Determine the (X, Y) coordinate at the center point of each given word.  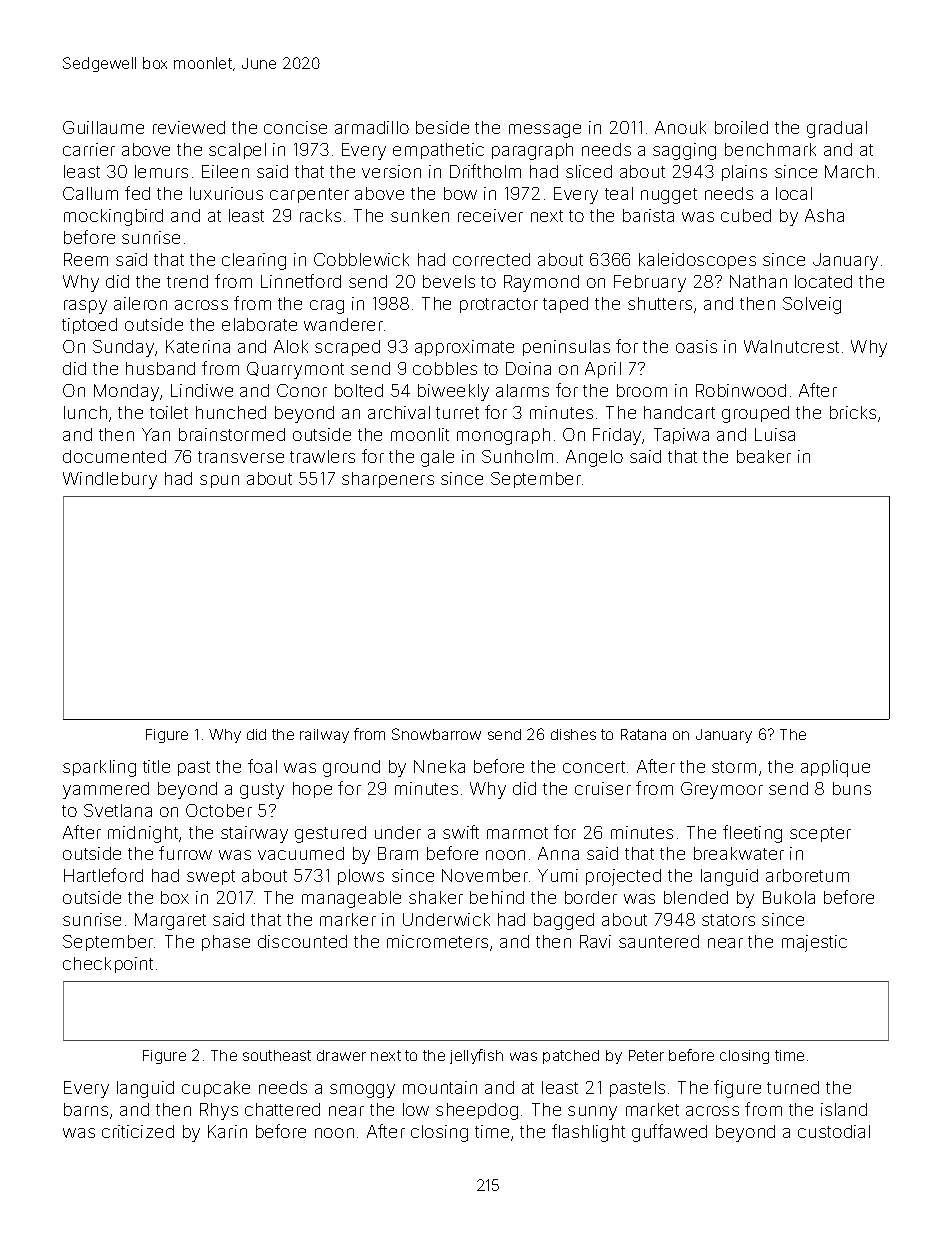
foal (262, 766)
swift (461, 832)
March (849, 171)
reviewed (189, 127)
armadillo (372, 127)
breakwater (739, 853)
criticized (138, 1131)
